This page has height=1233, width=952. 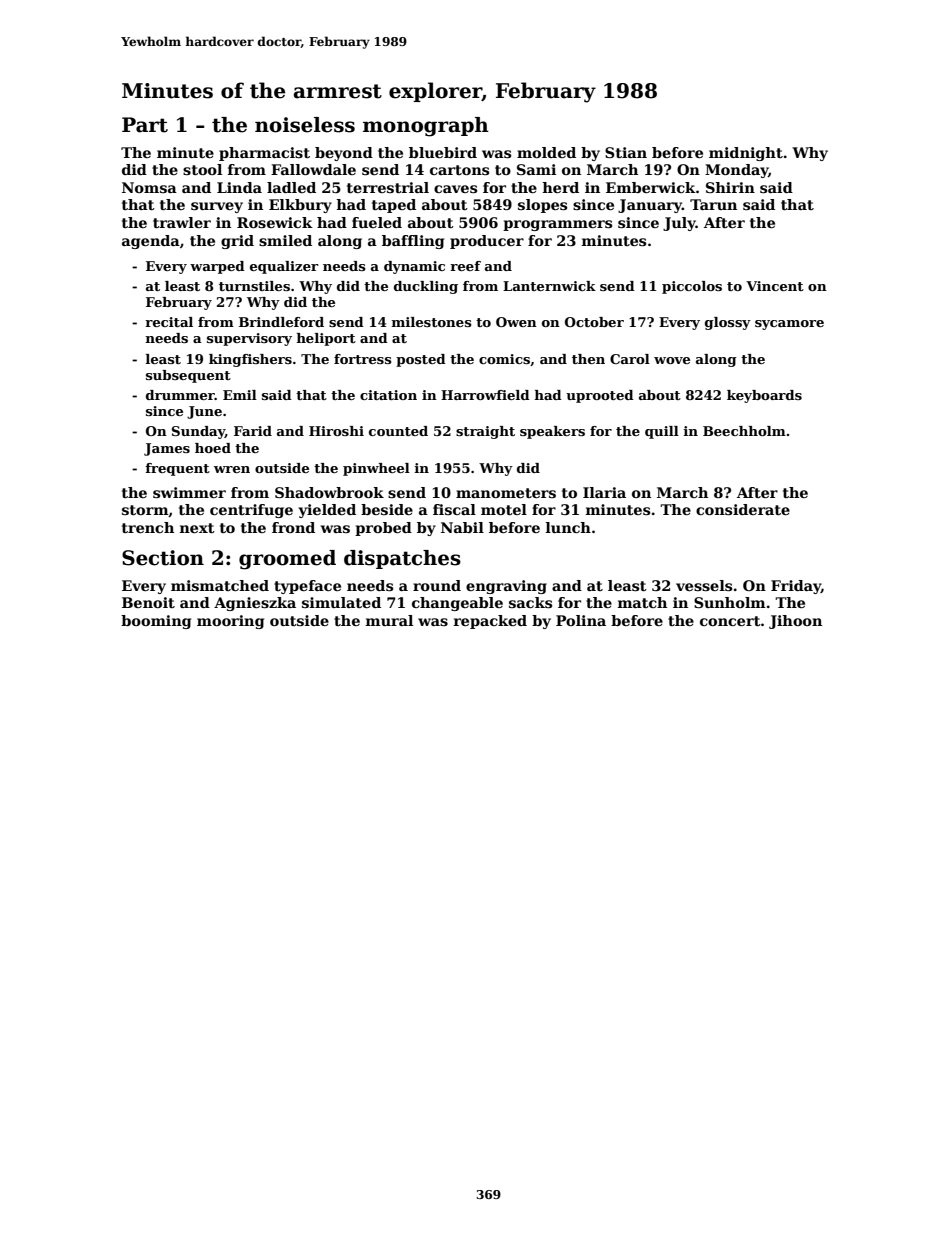 I want to click on monograph, so click(x=426, y=127).
